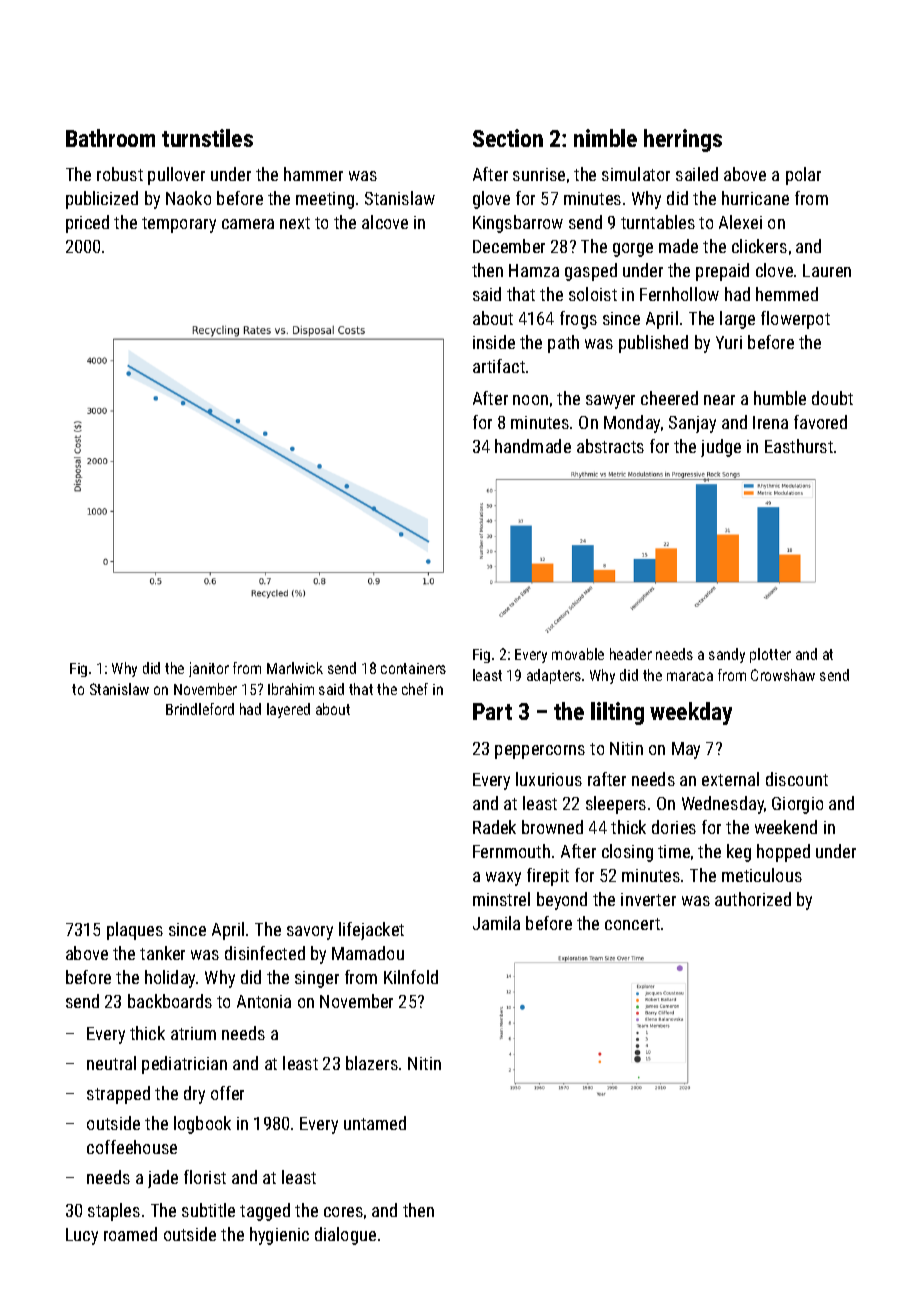 This screenshot has height=1308, width=924. I want to click on Section, so click(508, 138).
